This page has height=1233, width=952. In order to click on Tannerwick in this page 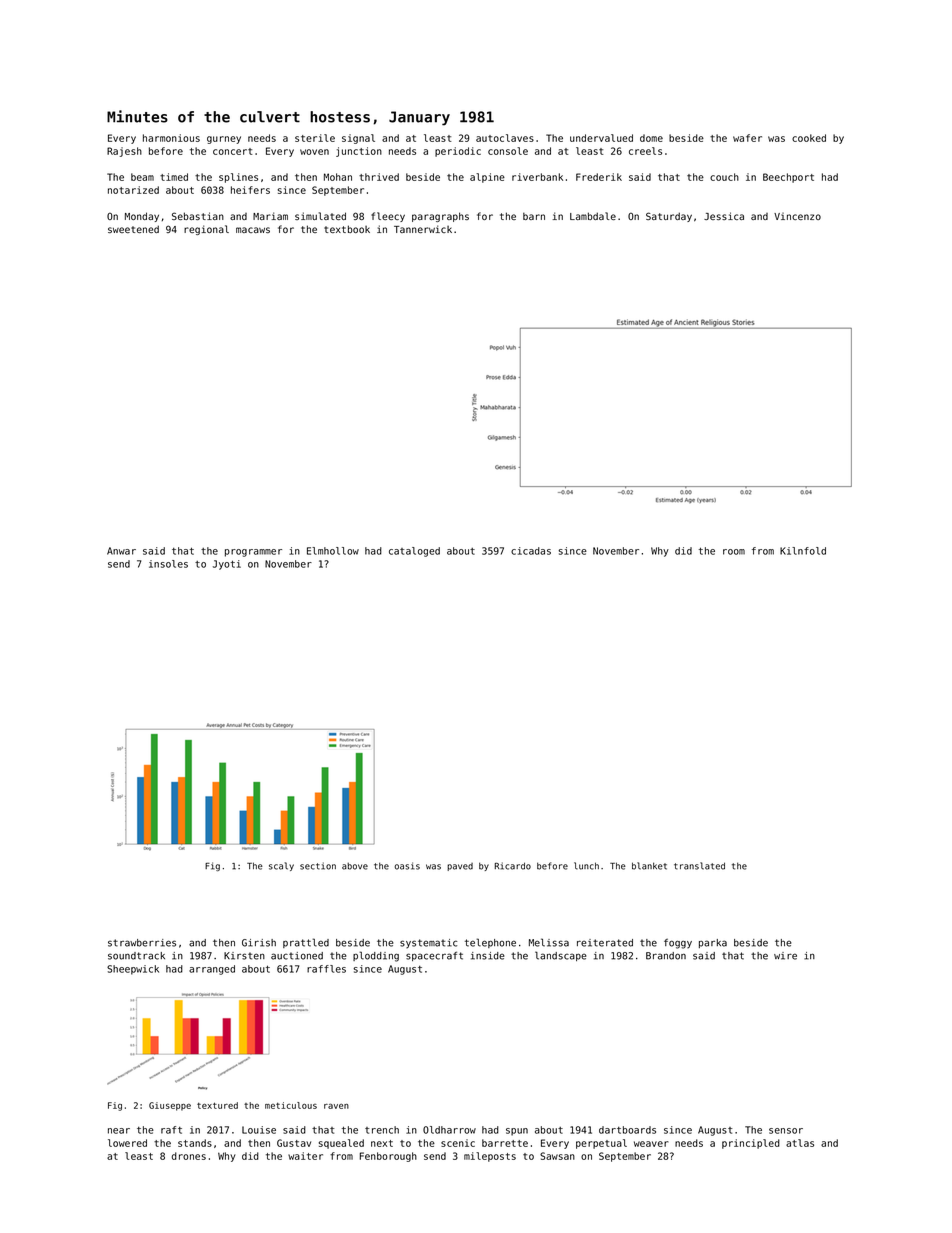, I will do `click(423, 229)`.
